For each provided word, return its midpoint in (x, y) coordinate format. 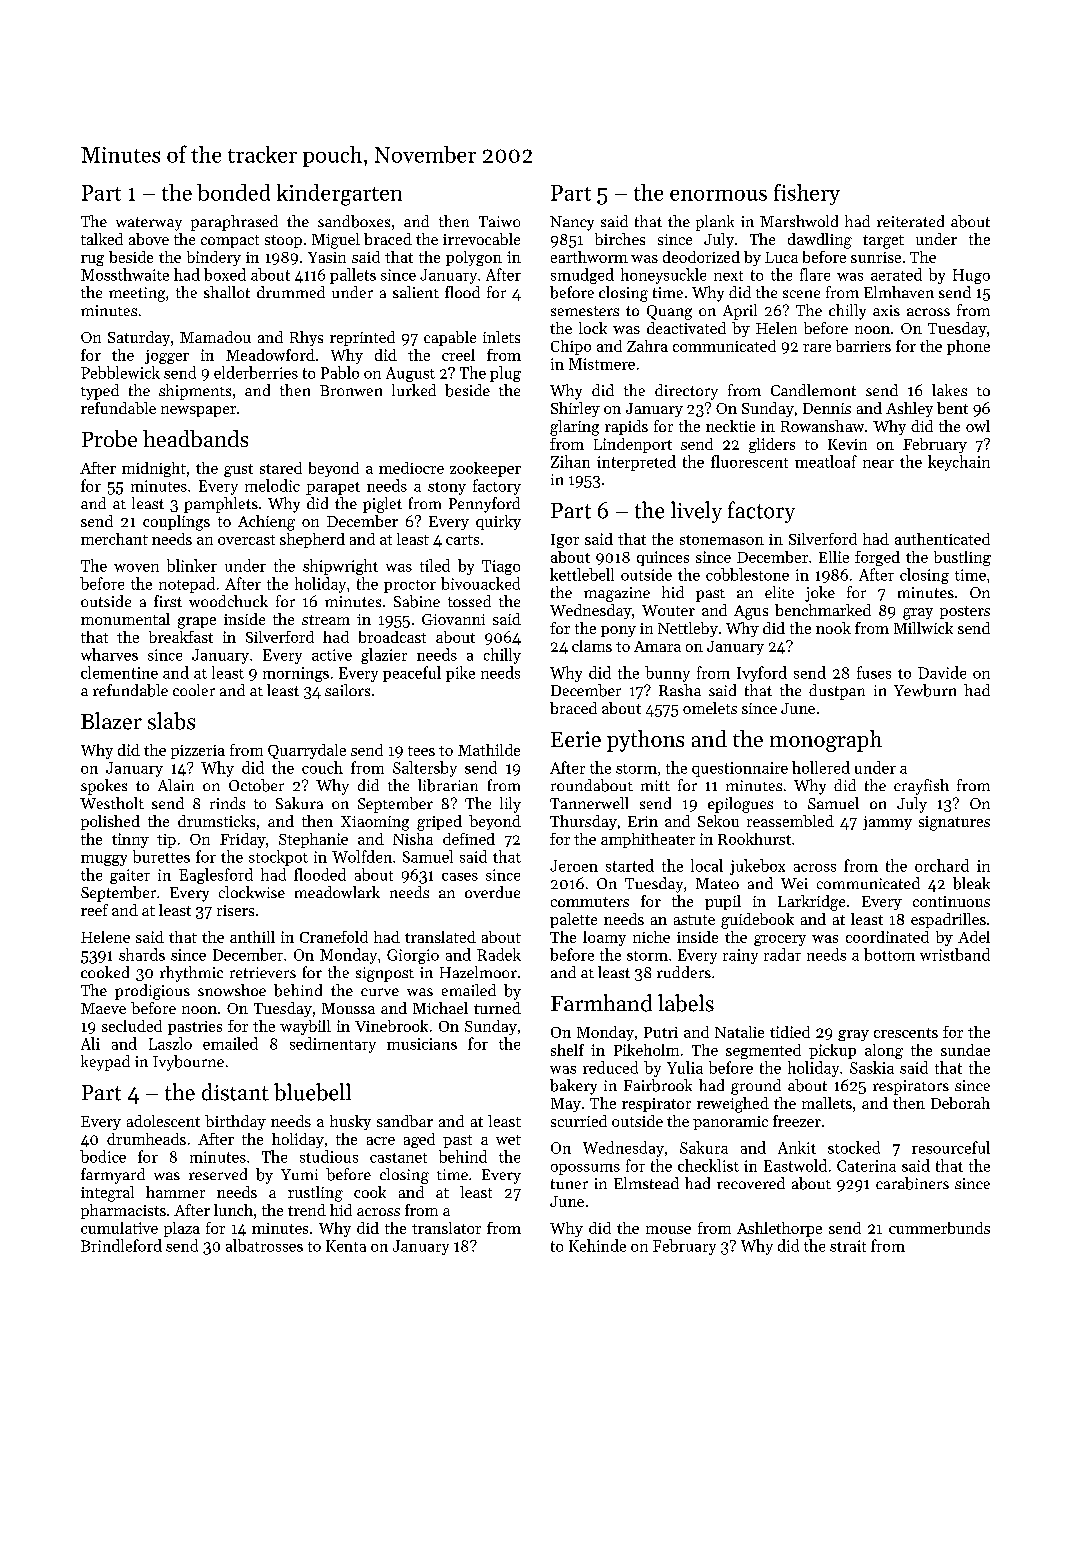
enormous (718, 195)
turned (497, 1008)
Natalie (739, 1032)
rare (817, 348)
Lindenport (633, 445)
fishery (807, 194)
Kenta (346, 1246)
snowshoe (232, 990)
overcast (246, 540)
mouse (668, 1230)
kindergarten (339, 195)
